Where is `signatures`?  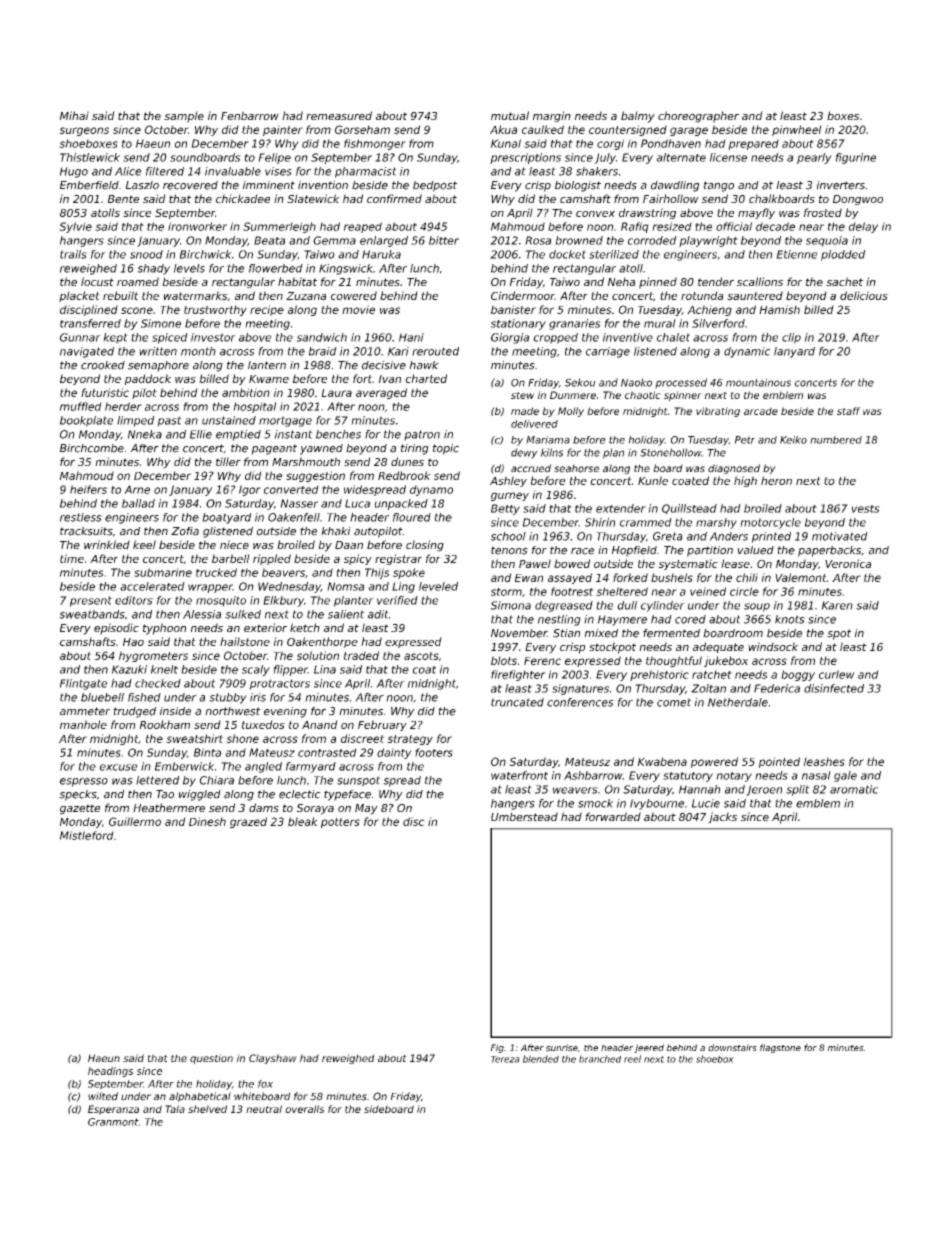 signatures is located at coordinates (580, 689).
